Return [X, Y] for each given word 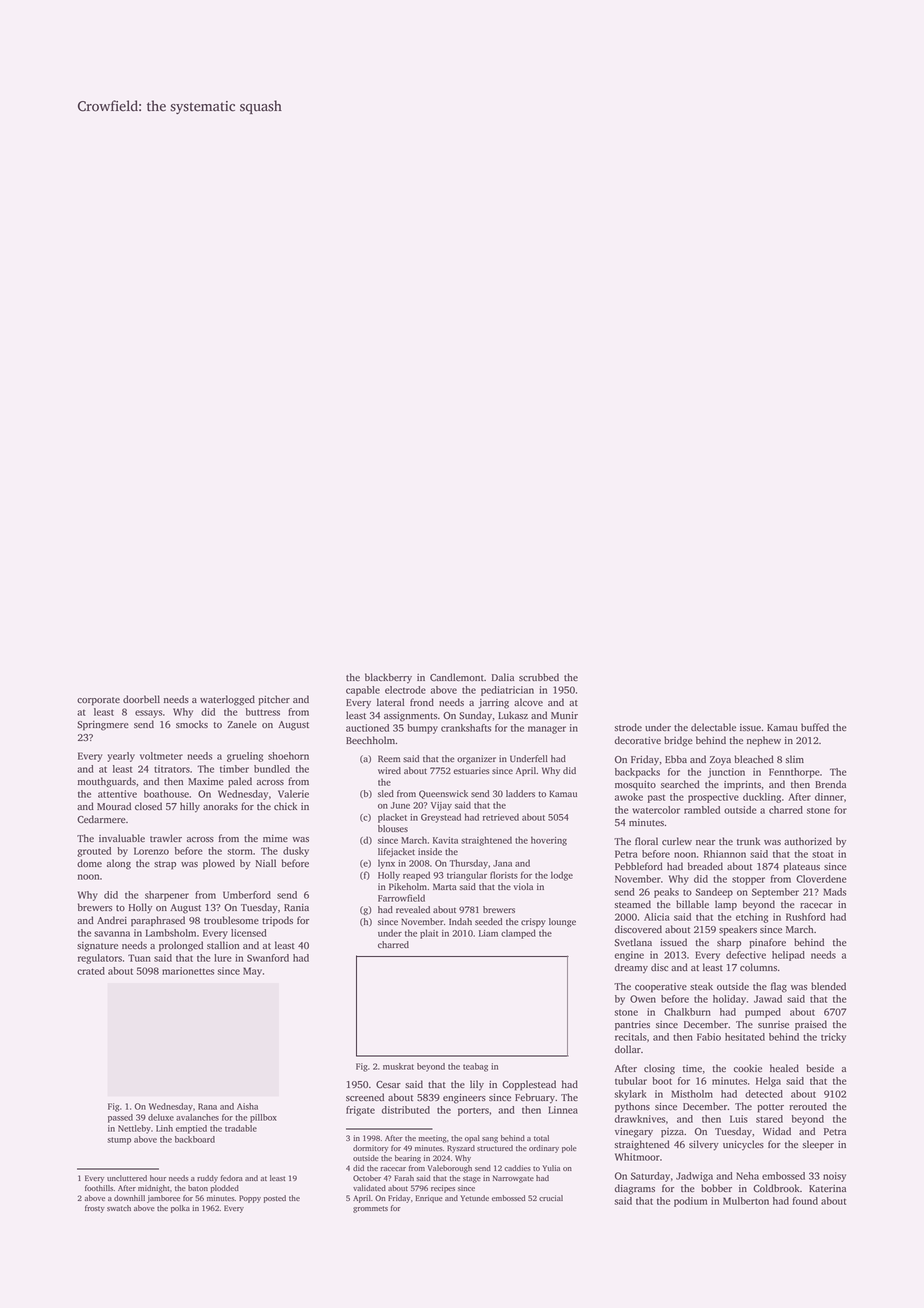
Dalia [503, 677]
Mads [834, 892]
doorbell [141, 699]
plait [429, 934]
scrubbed [539, 677]
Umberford [247, 895]
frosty [95, 1209]
